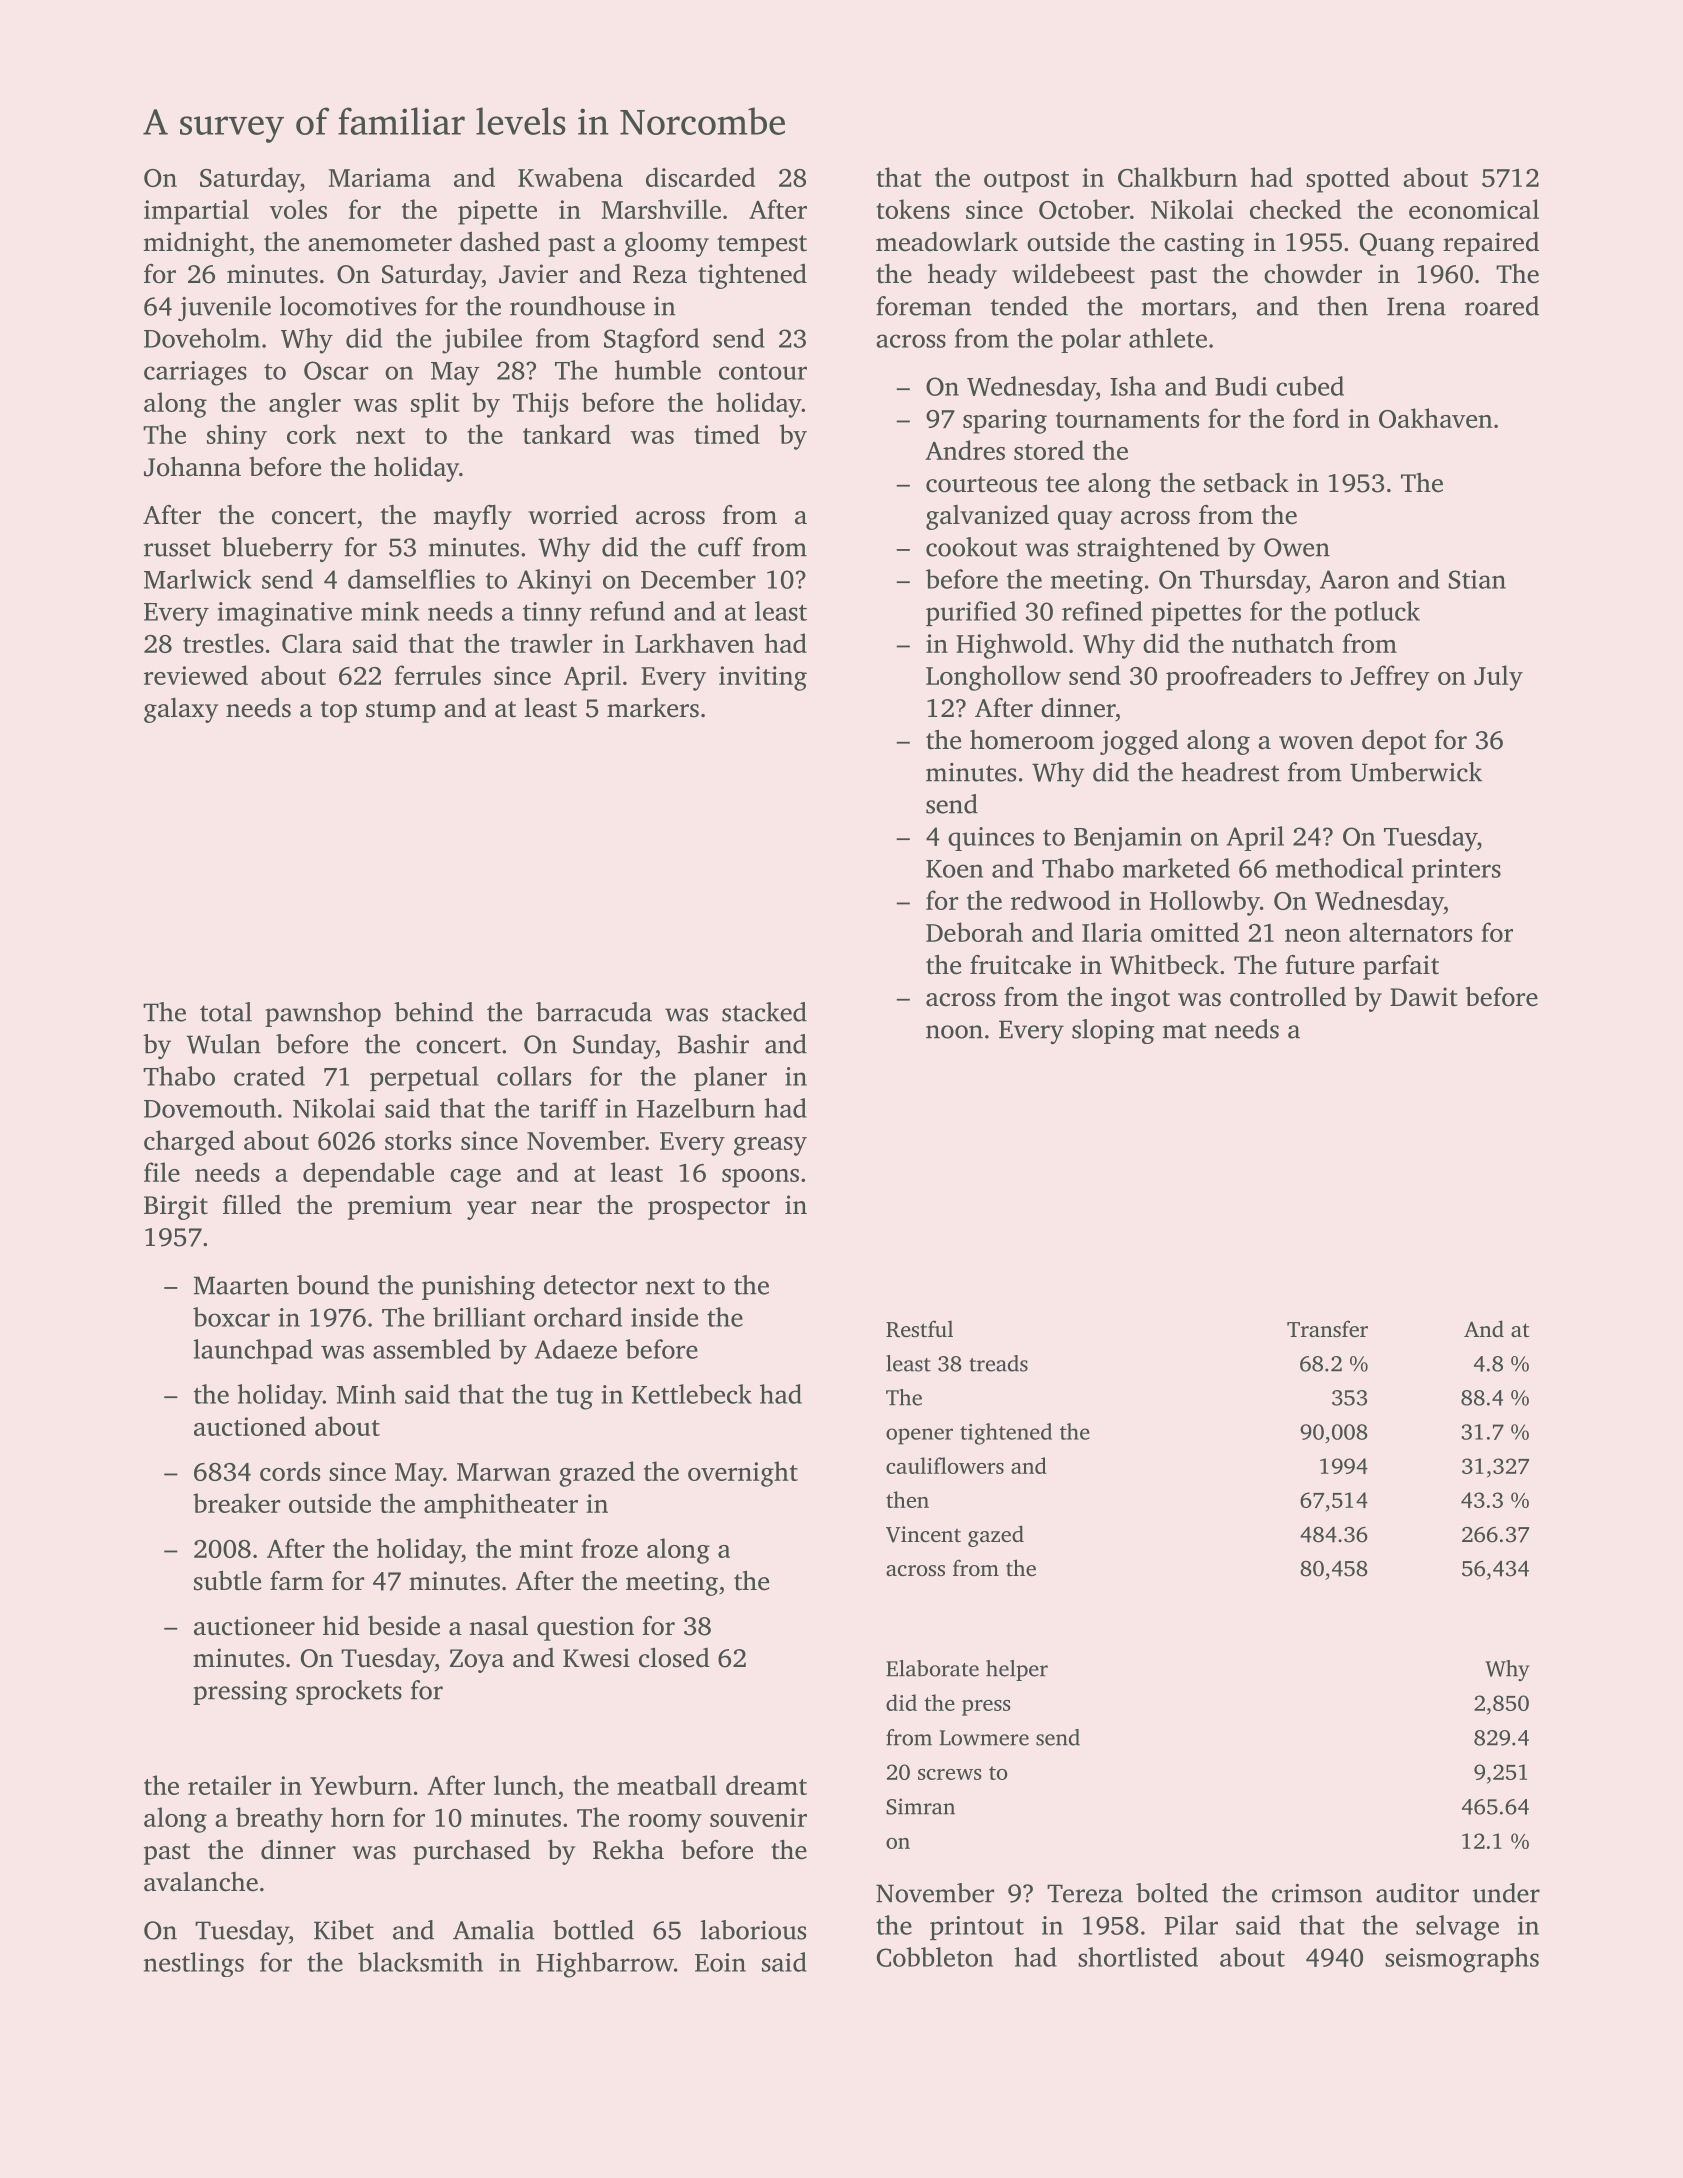  What do you see at coordinates (226, 1012) in the page?
I see `total` at bounding box center [226, 1012].
